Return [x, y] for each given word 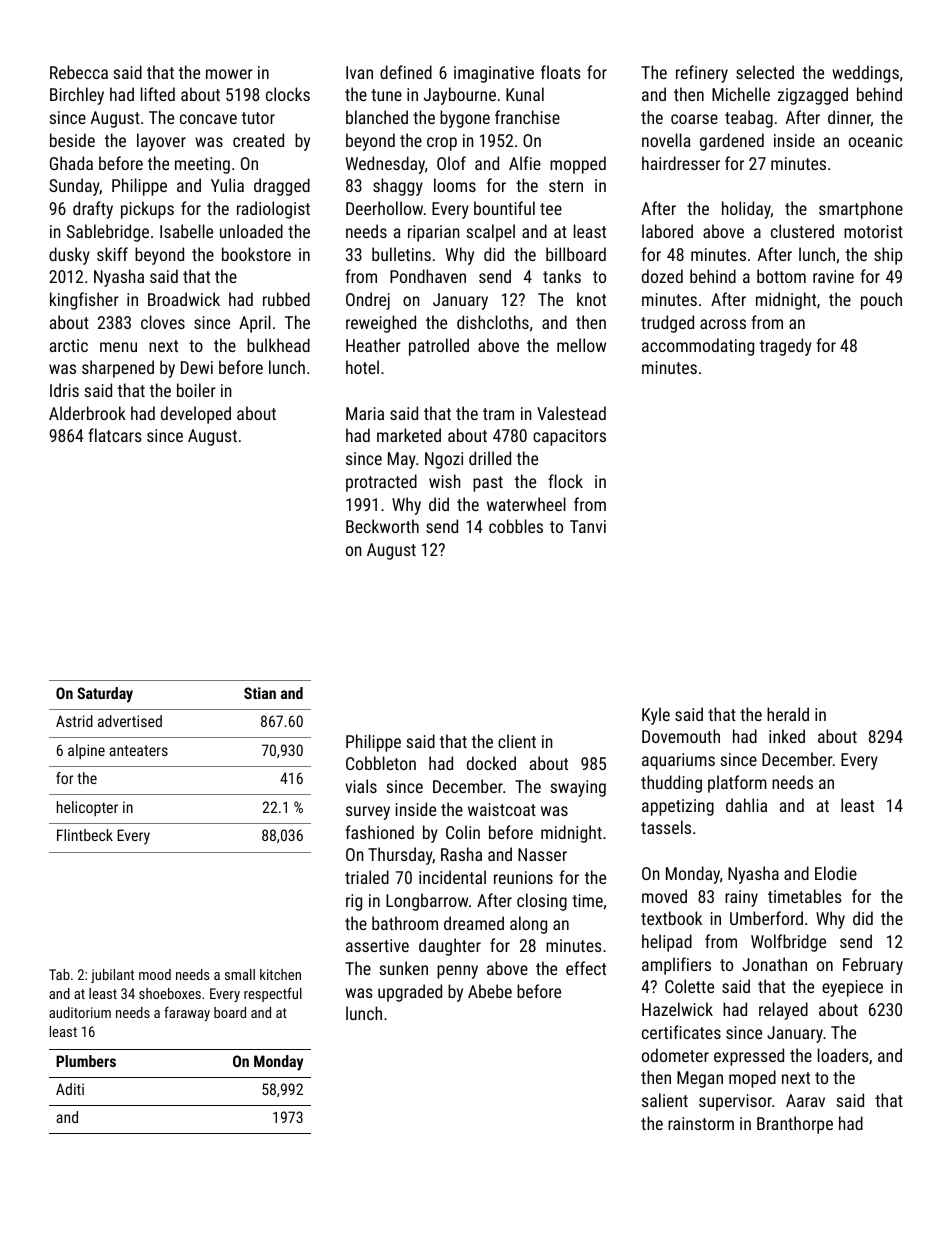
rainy [741, 898]
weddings [865, 74]
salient [665, 1100]
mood [155, 974]
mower [229, 74]
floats [561, 72]
